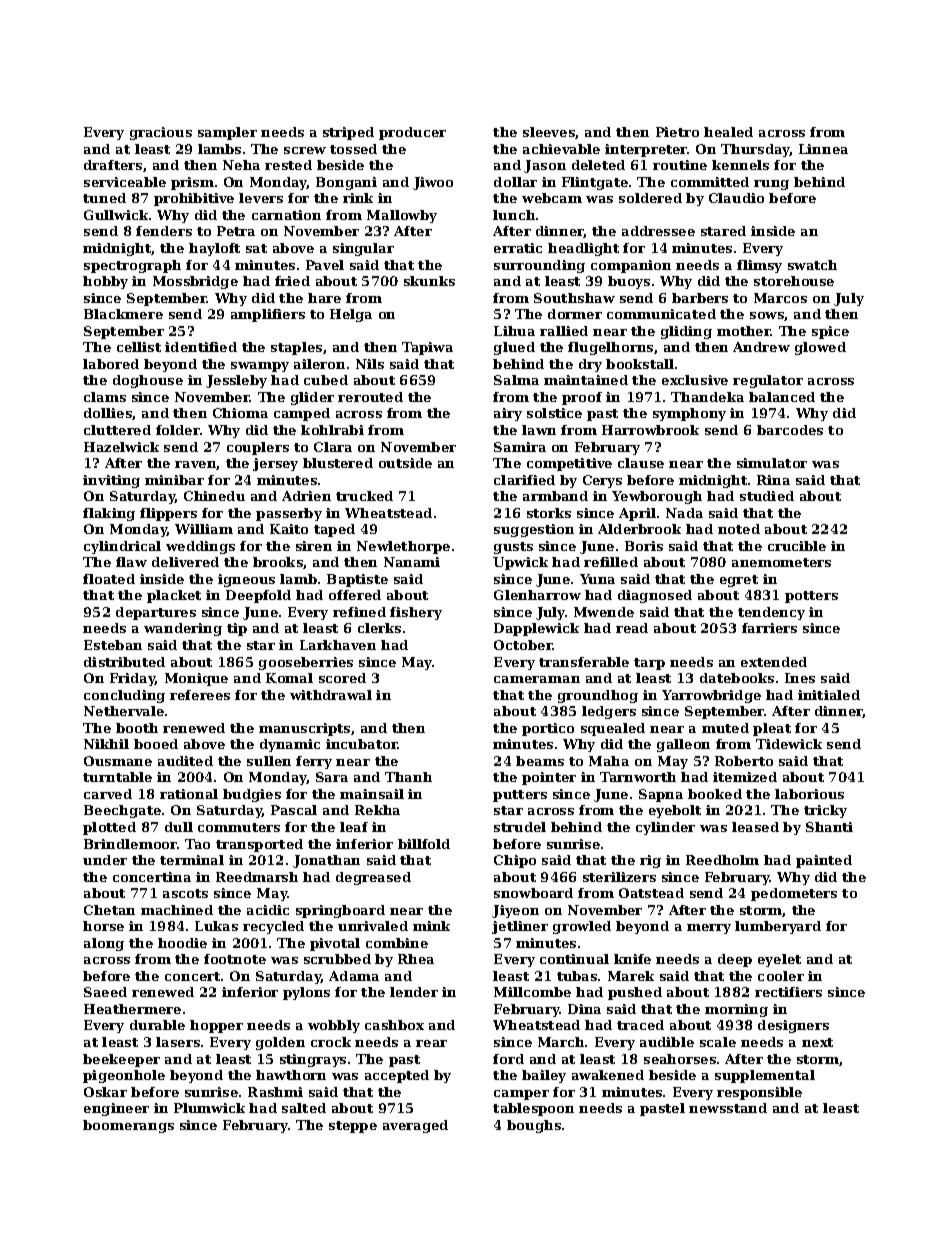  What do you see at coordinates (686, 332) in the document?
I see `gliding` at bounding box center [686, 332].
